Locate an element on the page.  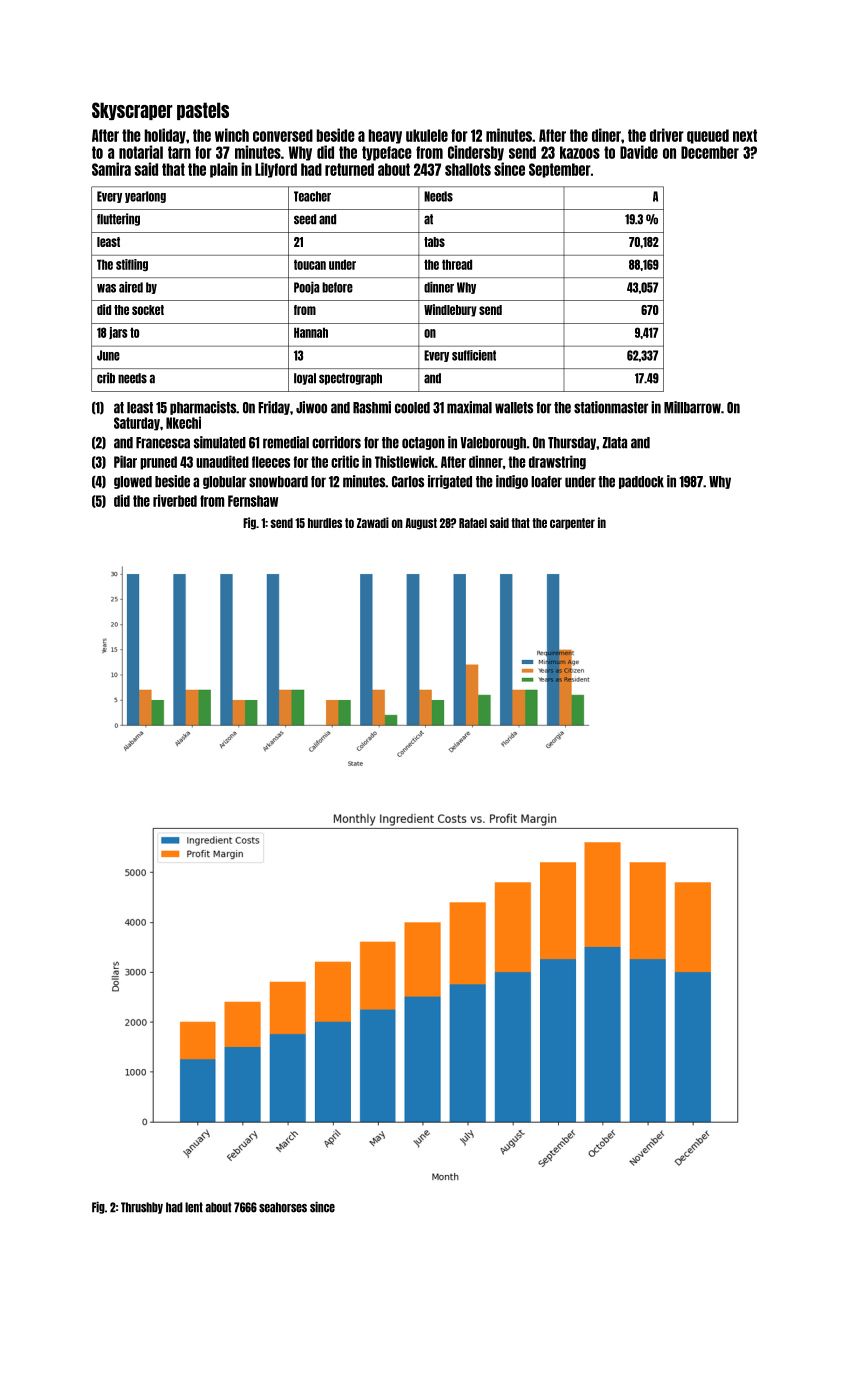
carpenter is located at coordinates (572, 524).
